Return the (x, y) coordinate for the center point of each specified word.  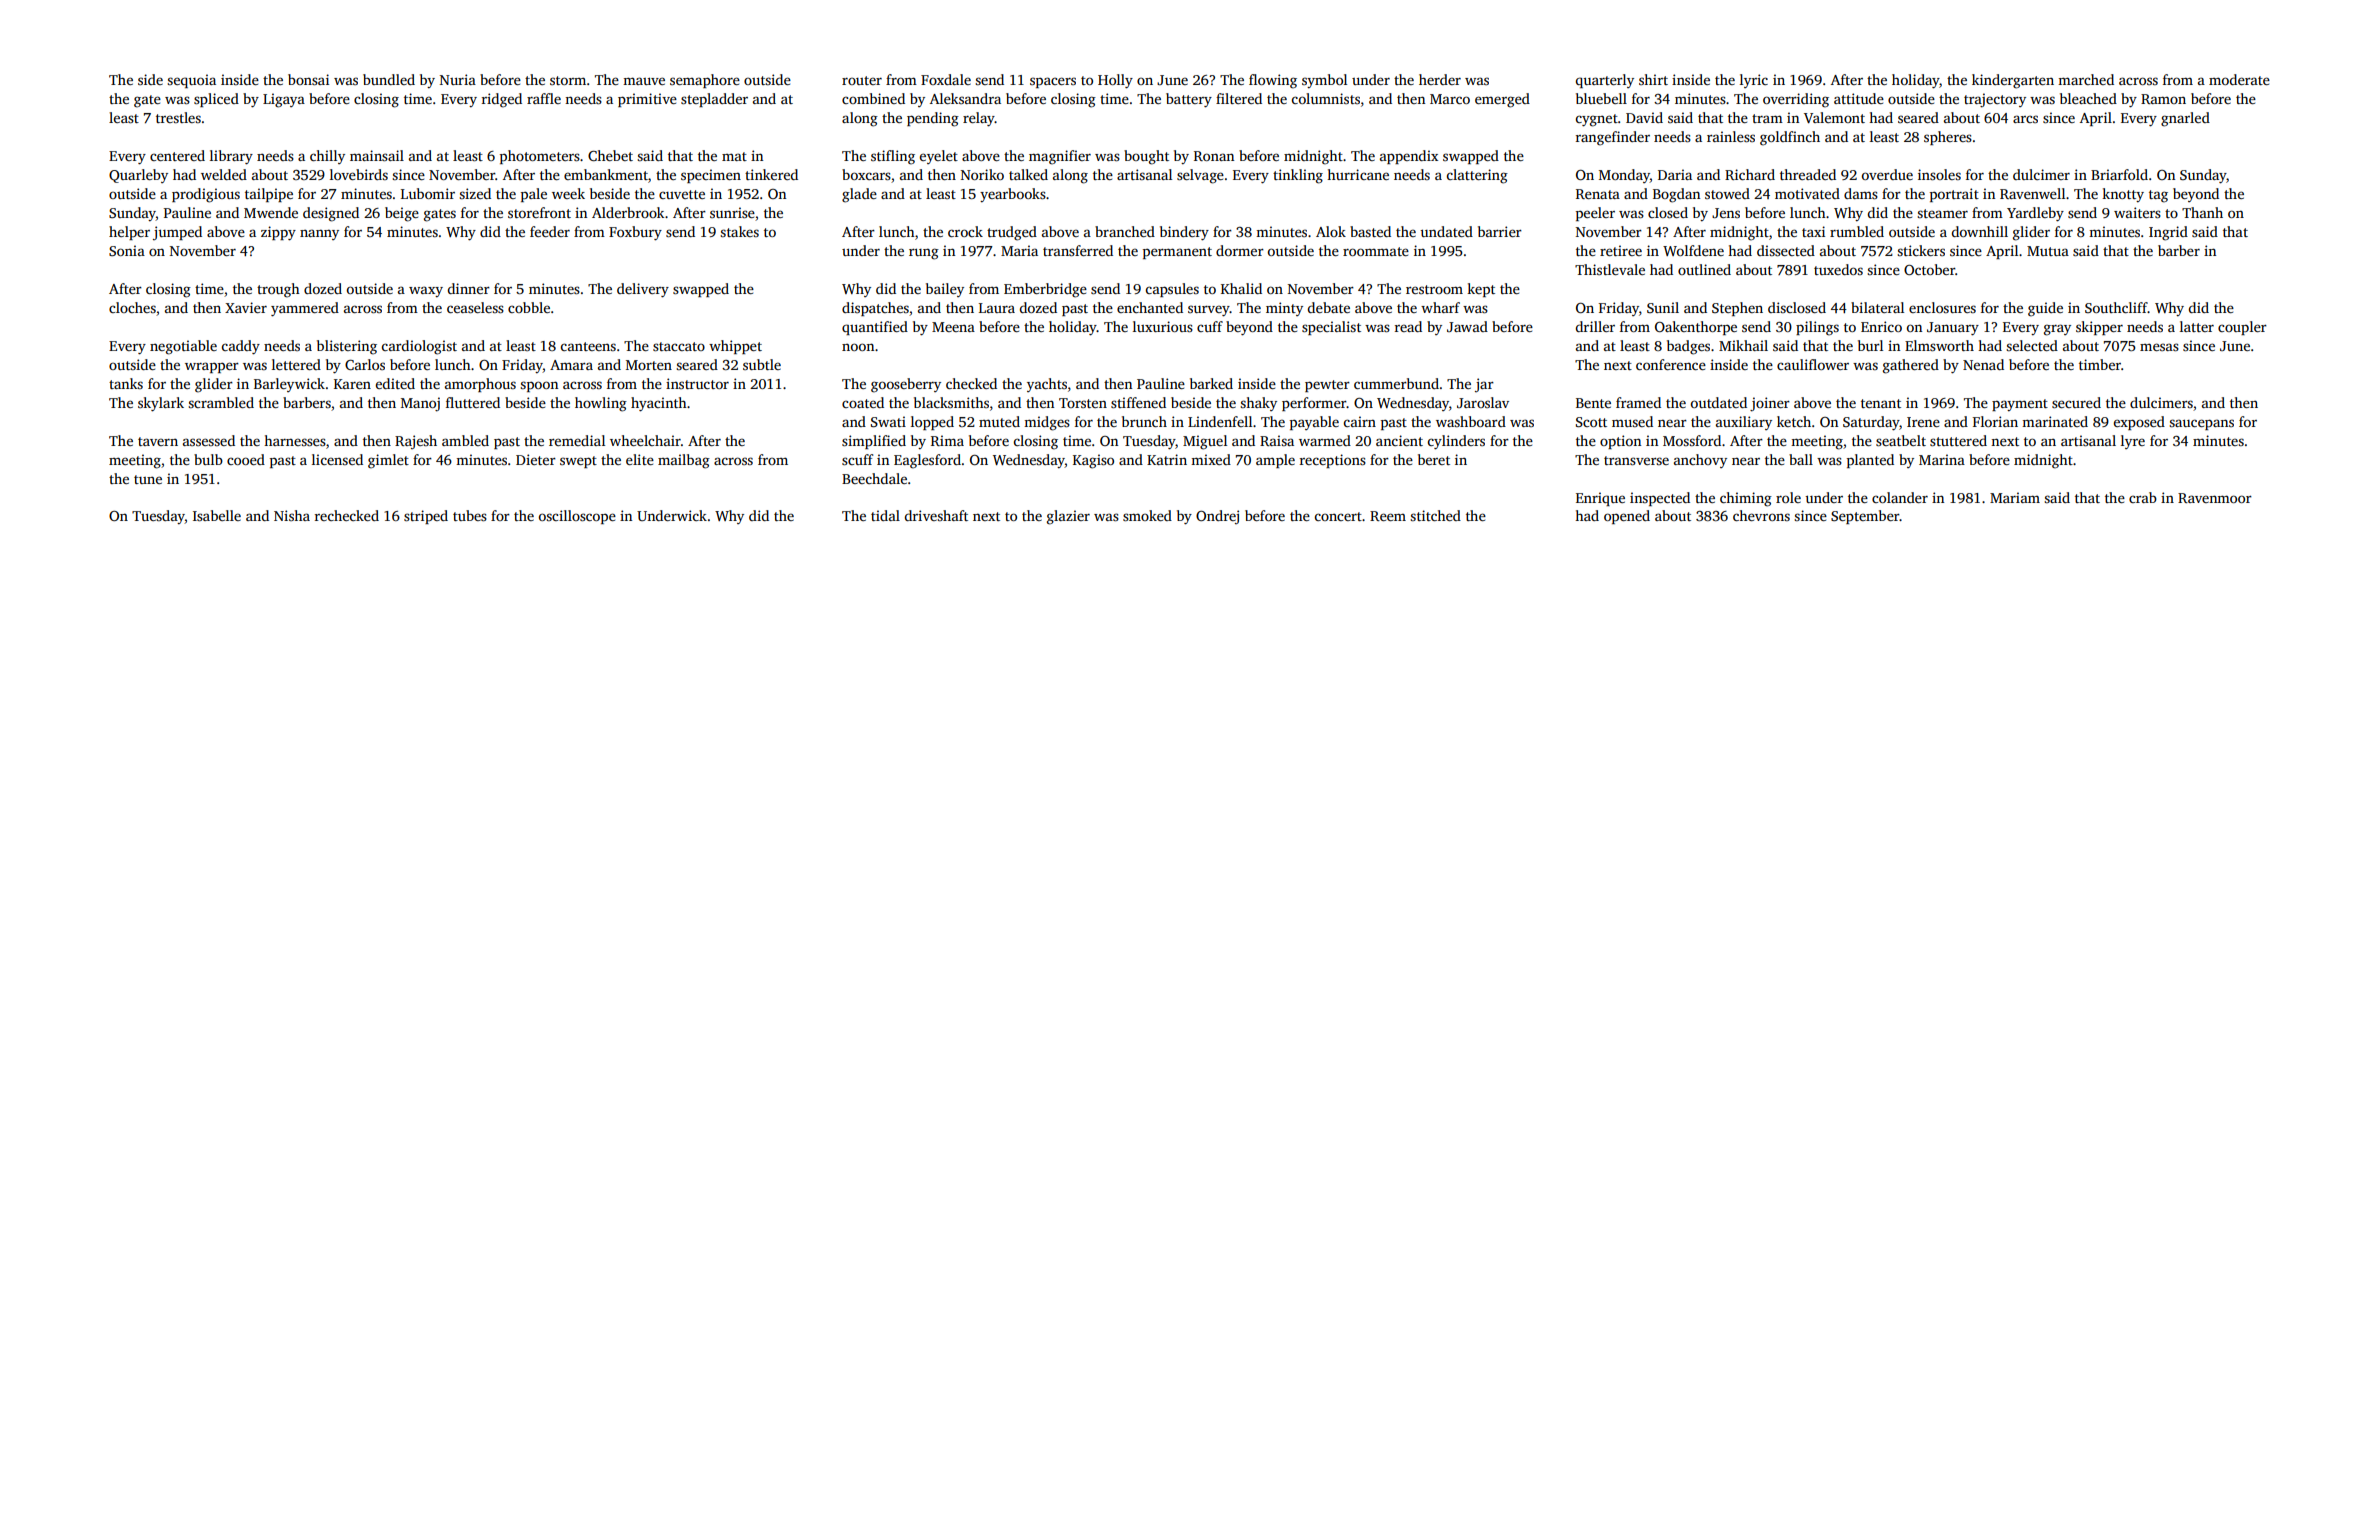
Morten (649, 365)
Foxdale (946, 79)
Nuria (458, 79)
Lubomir (428, 193)
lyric (1754, 81)
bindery (1184, 233)
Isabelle (217, 515)
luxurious (1163, 326)
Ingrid (2168, 233)
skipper (2099, 328)
